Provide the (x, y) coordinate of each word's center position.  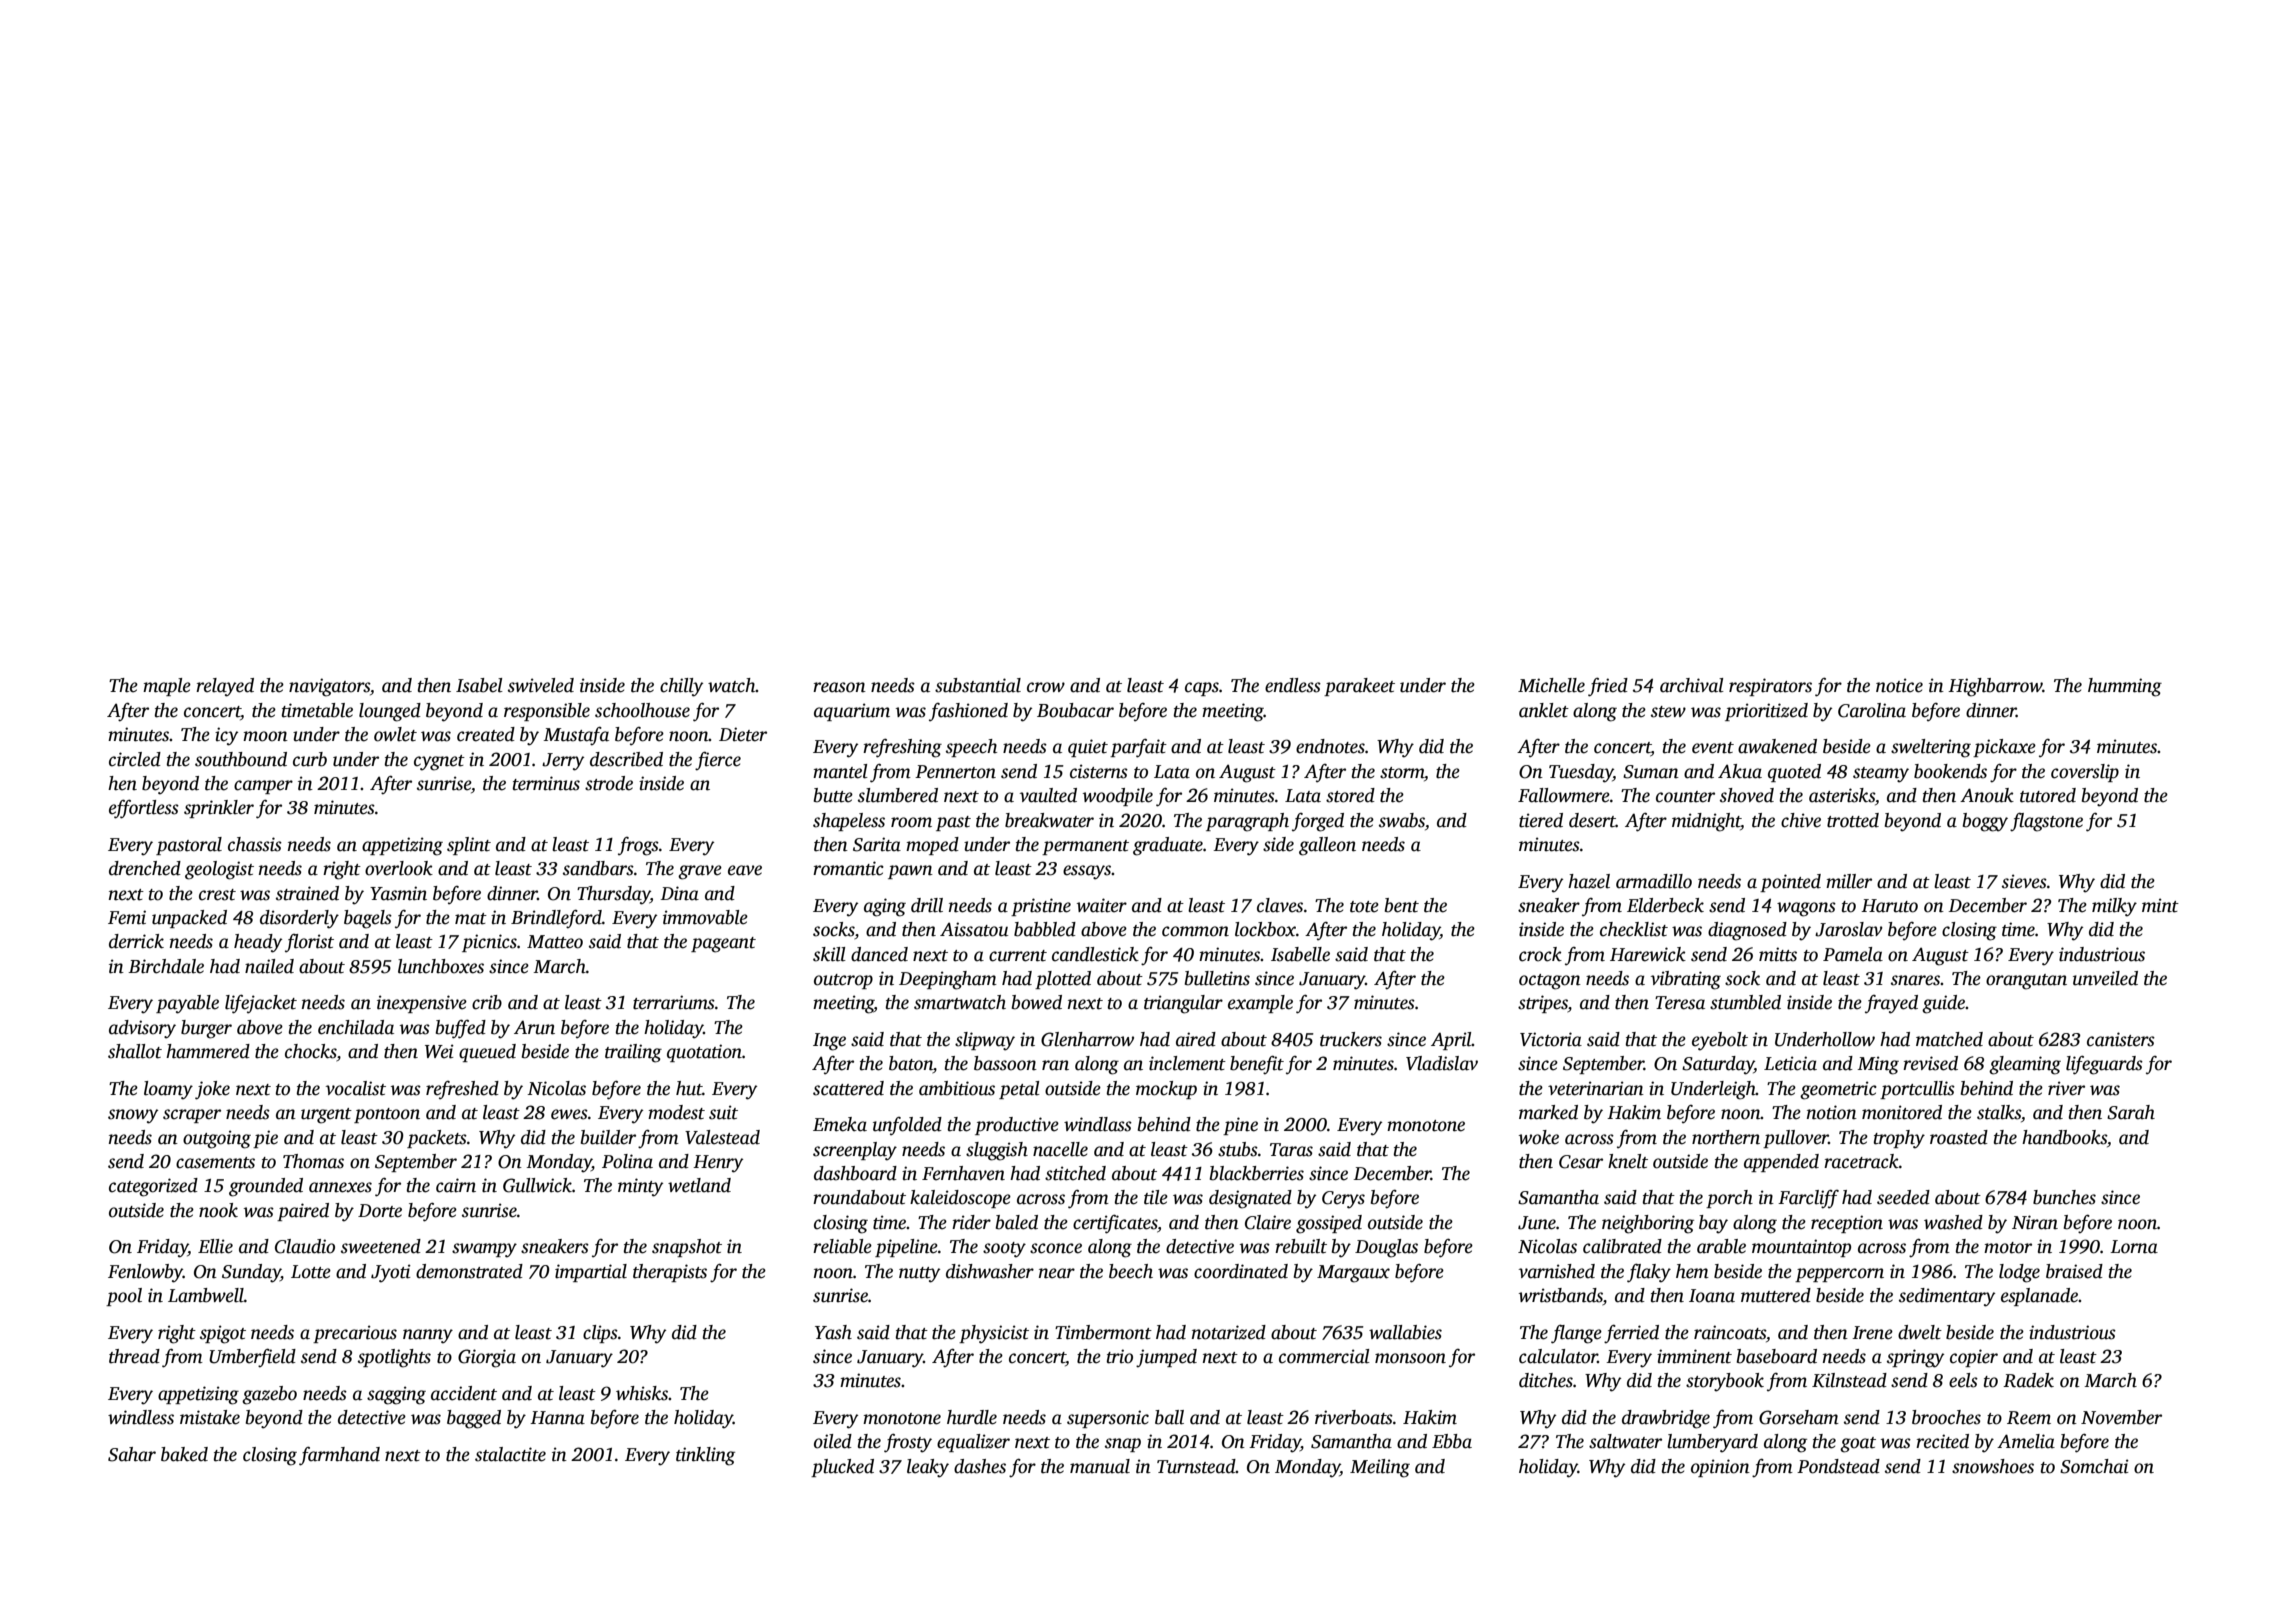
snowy (133, 1116)
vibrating (1686, 980)
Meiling (1380, 1468)
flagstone (2046, 822)
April (1451, 1041)
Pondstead (1838, 1466)
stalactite (510, 1454)
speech (971, 748)
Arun (534, 1028)
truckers (1351, 1039)
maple (167, 687)
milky (2114, 907)
